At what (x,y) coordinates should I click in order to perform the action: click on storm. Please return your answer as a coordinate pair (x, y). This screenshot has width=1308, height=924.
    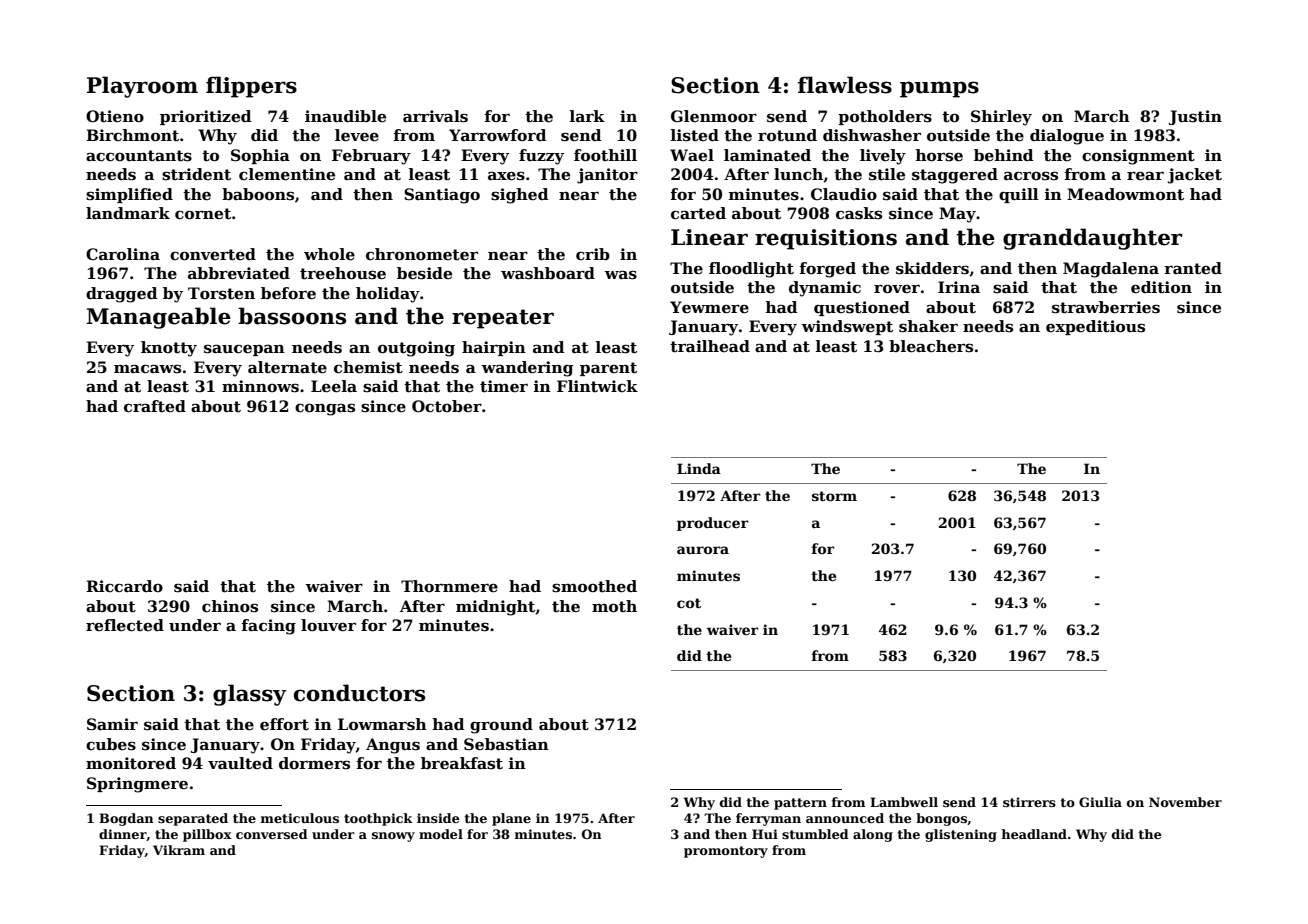
    Looking at the image, I should click on (834, 496).
